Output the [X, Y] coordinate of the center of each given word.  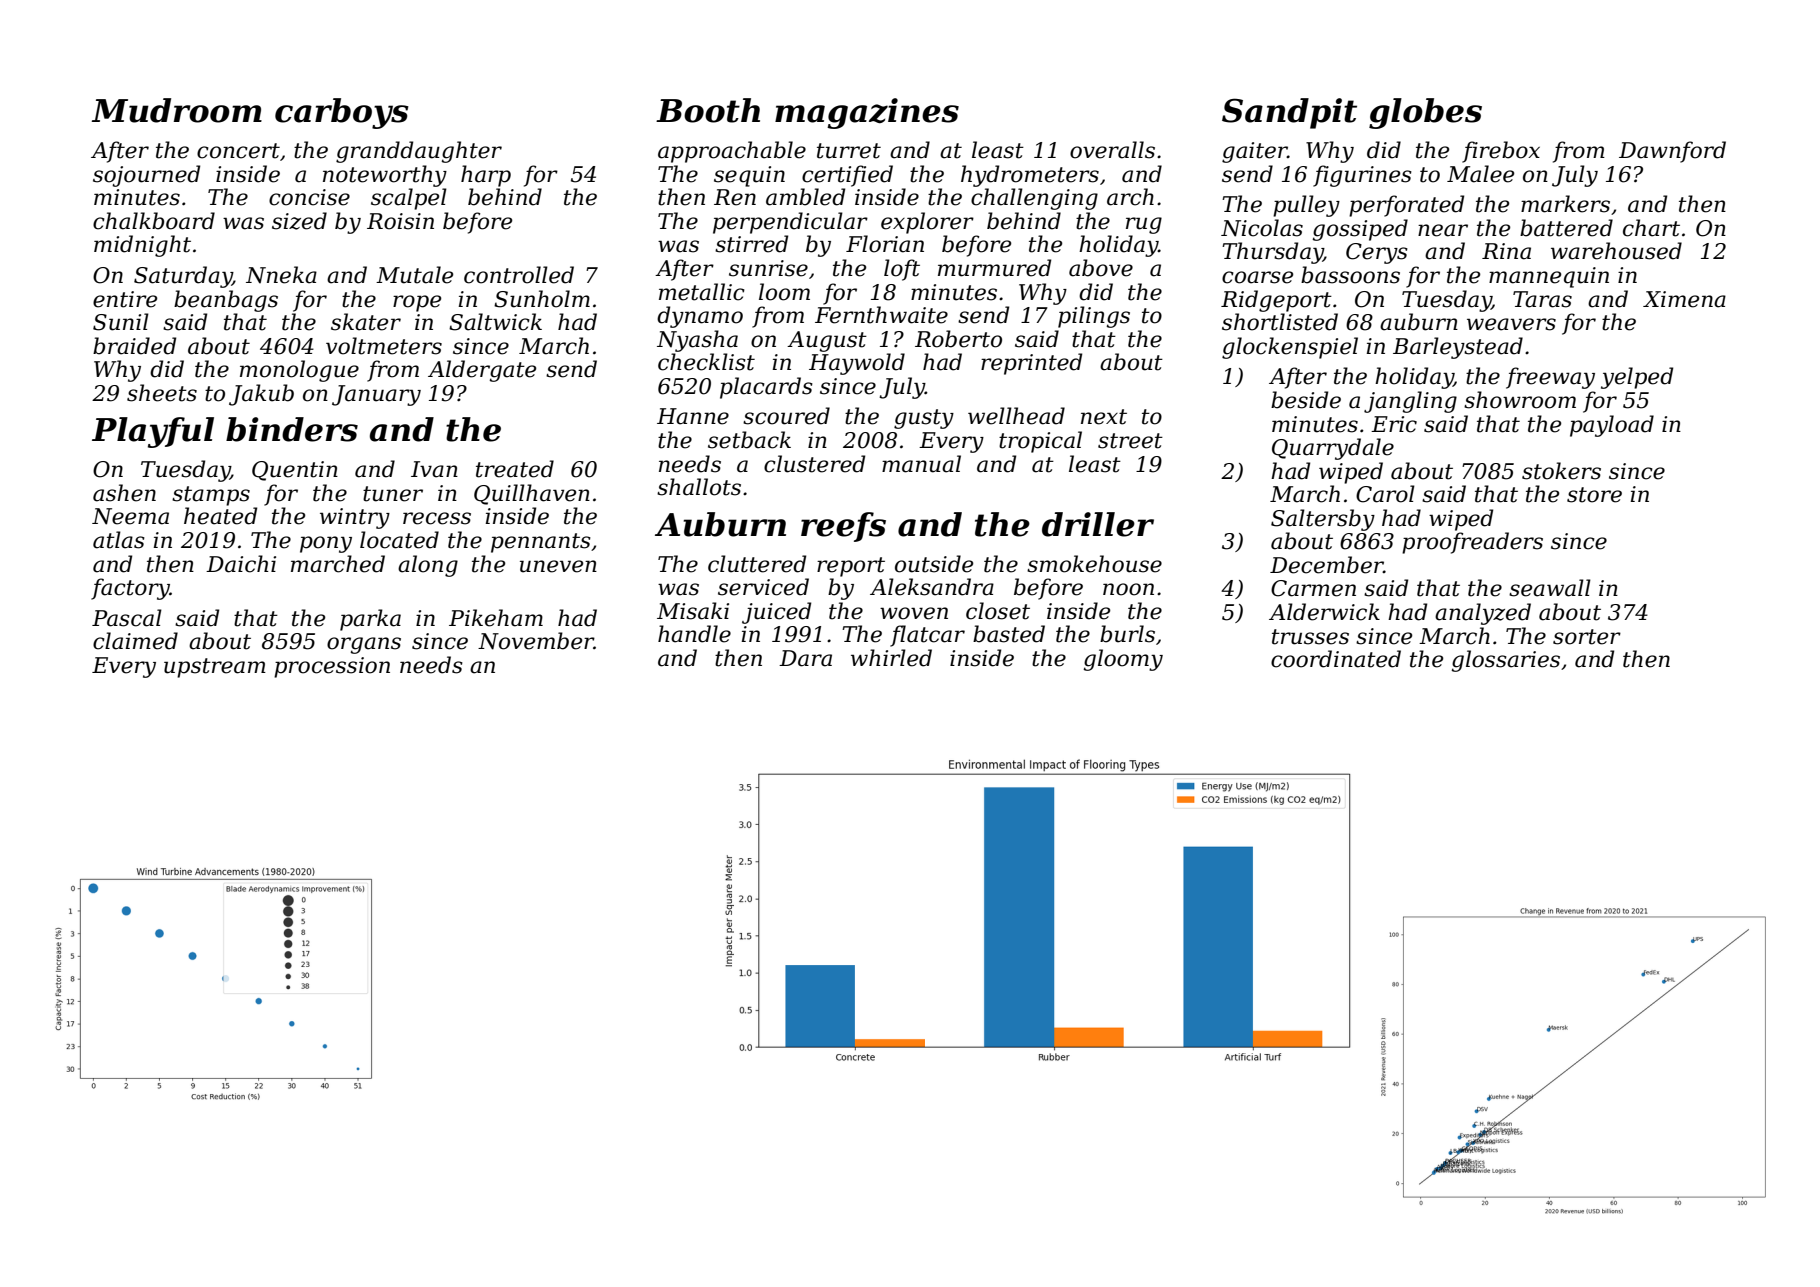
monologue [299, 371]
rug [1144, 225]
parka [370, 620]
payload [1612, 426]
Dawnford [1672, 152]
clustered [814, 464]
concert [238, 151]
